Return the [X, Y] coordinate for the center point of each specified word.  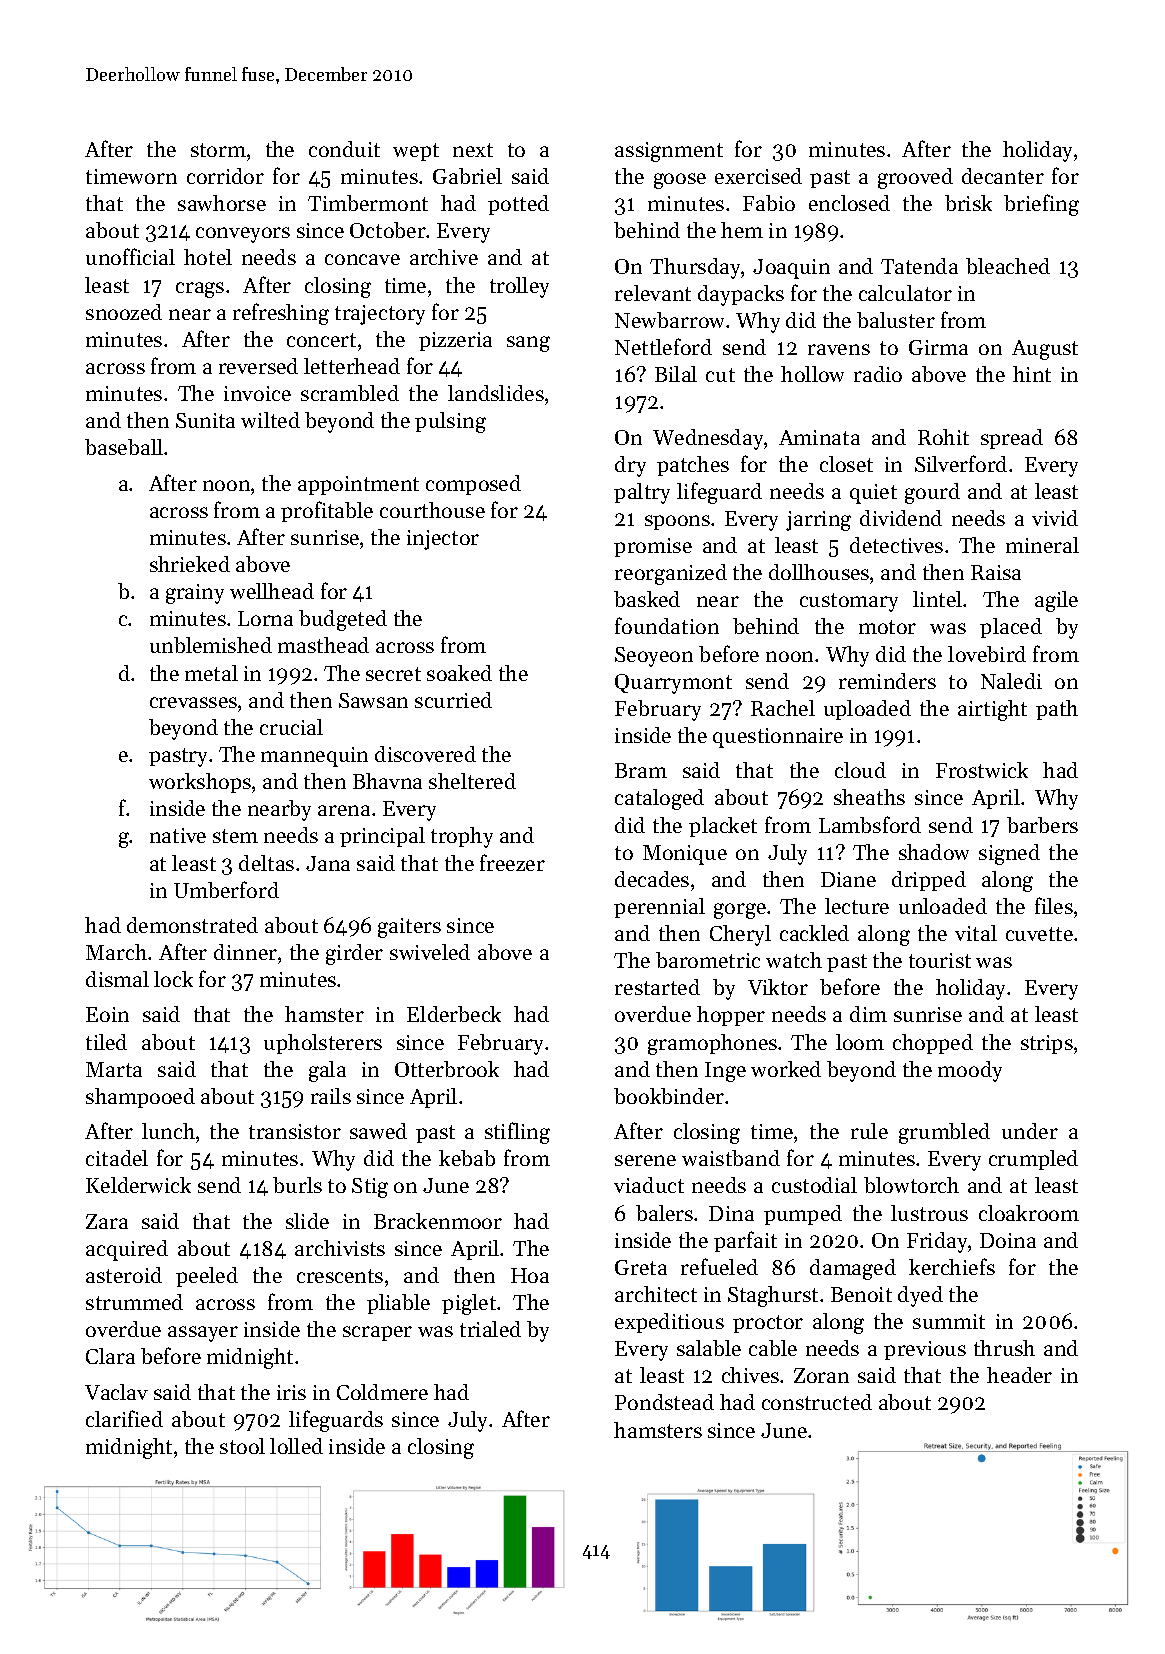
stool [242, 1446]
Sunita [205, 420]
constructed [817, 1402]
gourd [932, 493]
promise [653, 547]
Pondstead [664, 1402]
